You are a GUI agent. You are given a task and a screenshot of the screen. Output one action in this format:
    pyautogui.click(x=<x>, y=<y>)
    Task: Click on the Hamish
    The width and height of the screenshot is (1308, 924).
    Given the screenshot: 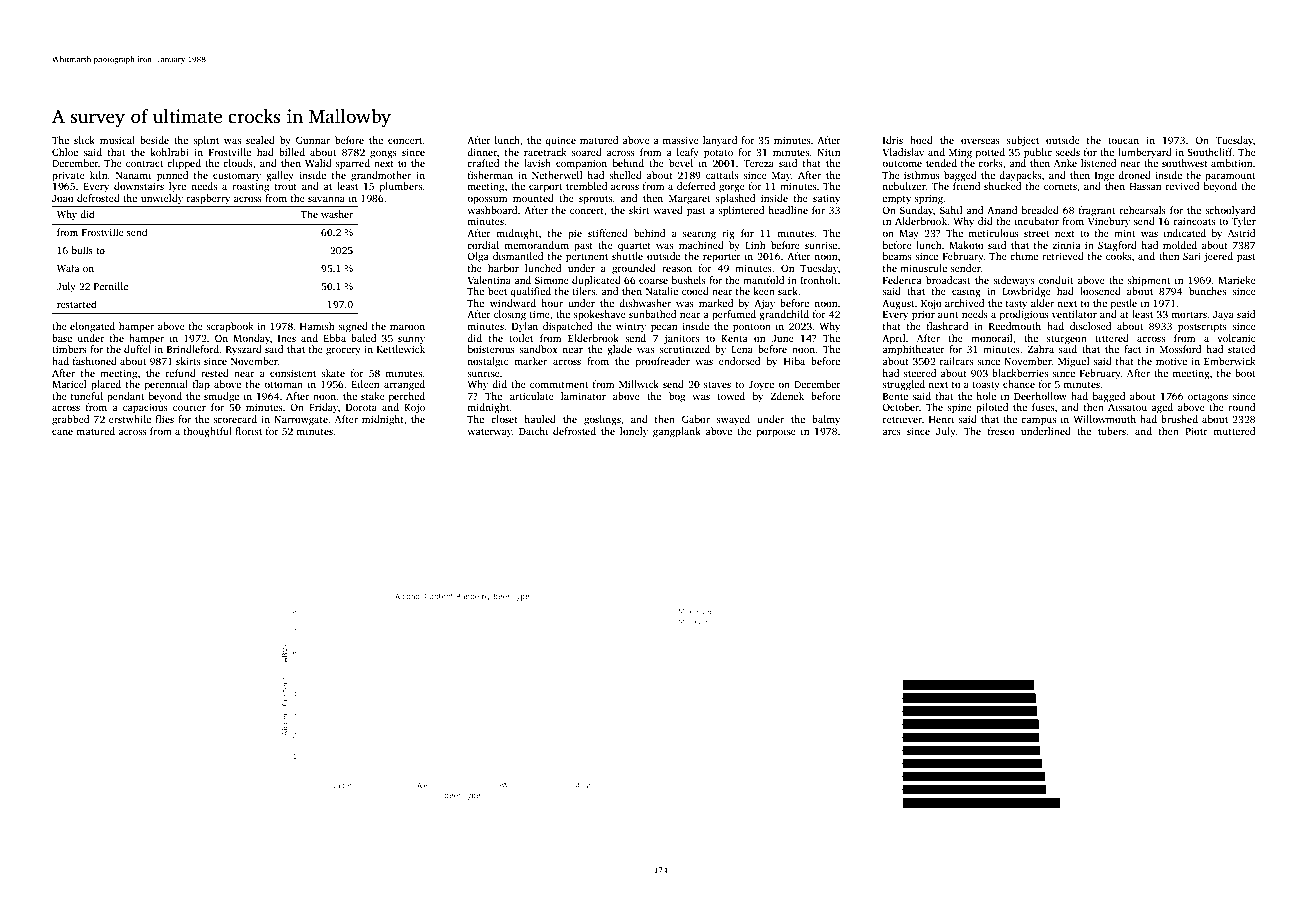 What is the action you would take?
    pyautogui.click(x=317, y=326)
